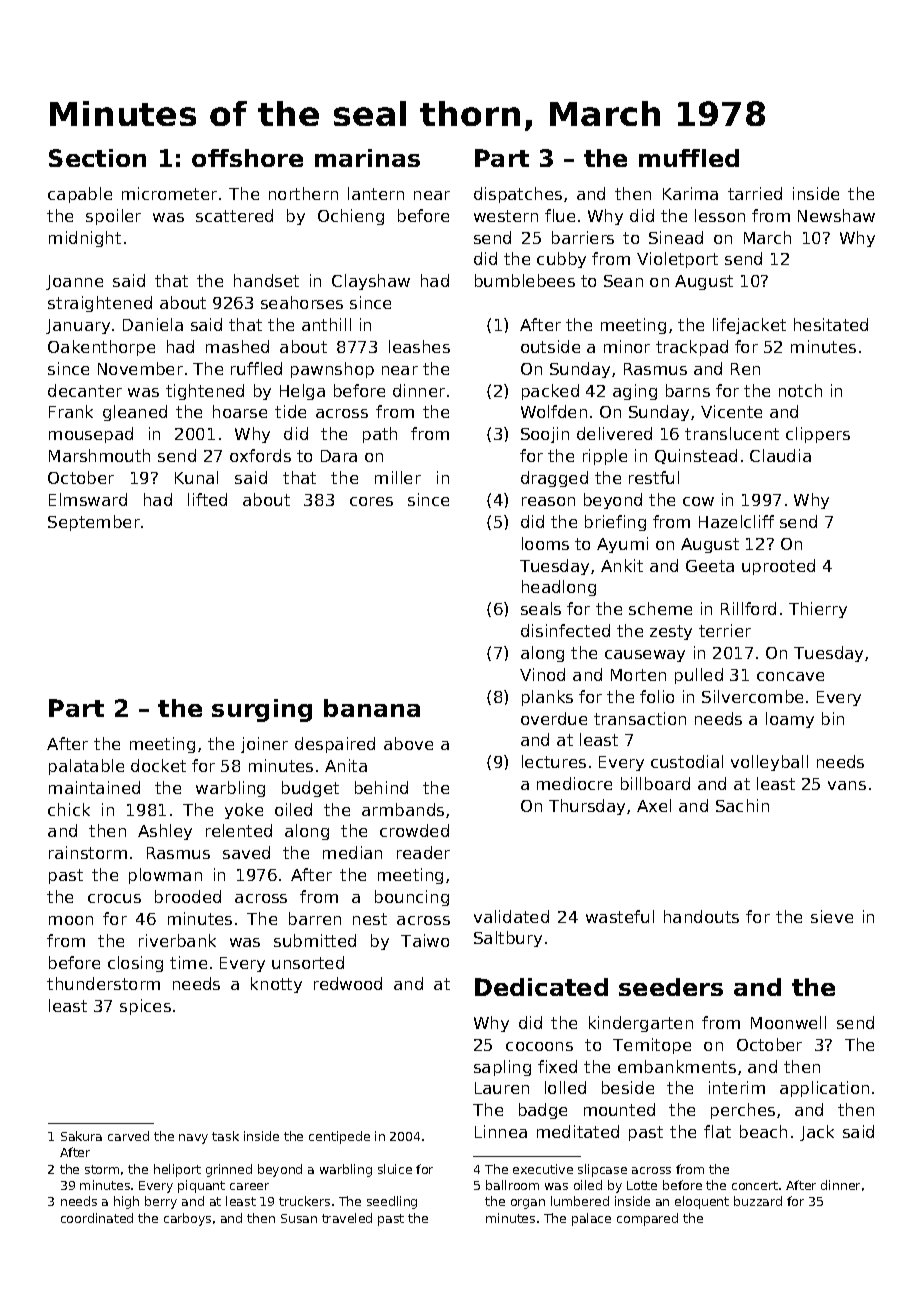 Image resolution: width=924 pixels, height=1314 pixels. Describe the element at coordinates (97, 158) in the screenshot. I see `Section` at that location.
